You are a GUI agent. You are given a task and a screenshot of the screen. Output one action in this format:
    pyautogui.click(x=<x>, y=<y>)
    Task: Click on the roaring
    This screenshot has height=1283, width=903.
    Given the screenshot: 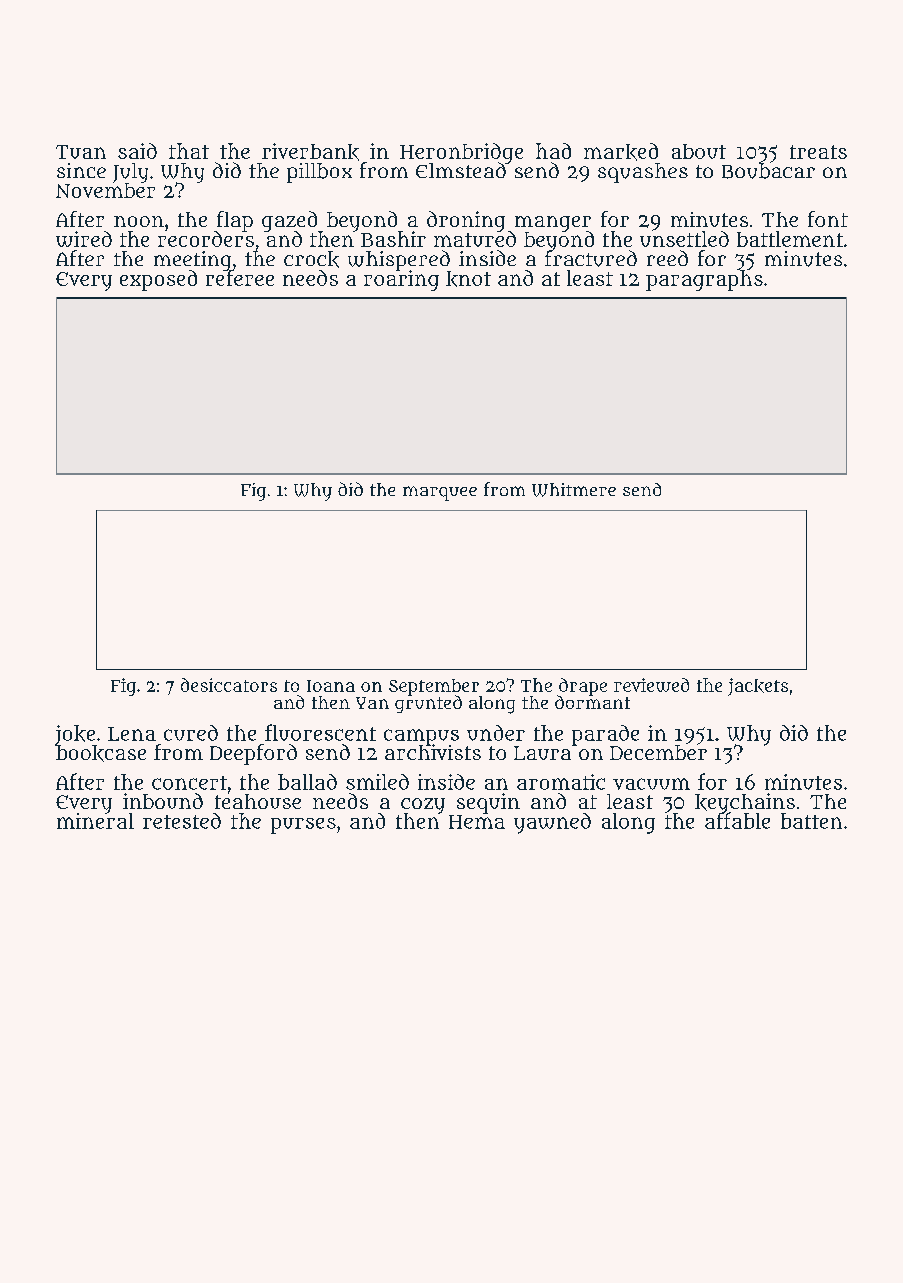 What is the action you would take?
    pyautogui.click(x=401, y=281)
